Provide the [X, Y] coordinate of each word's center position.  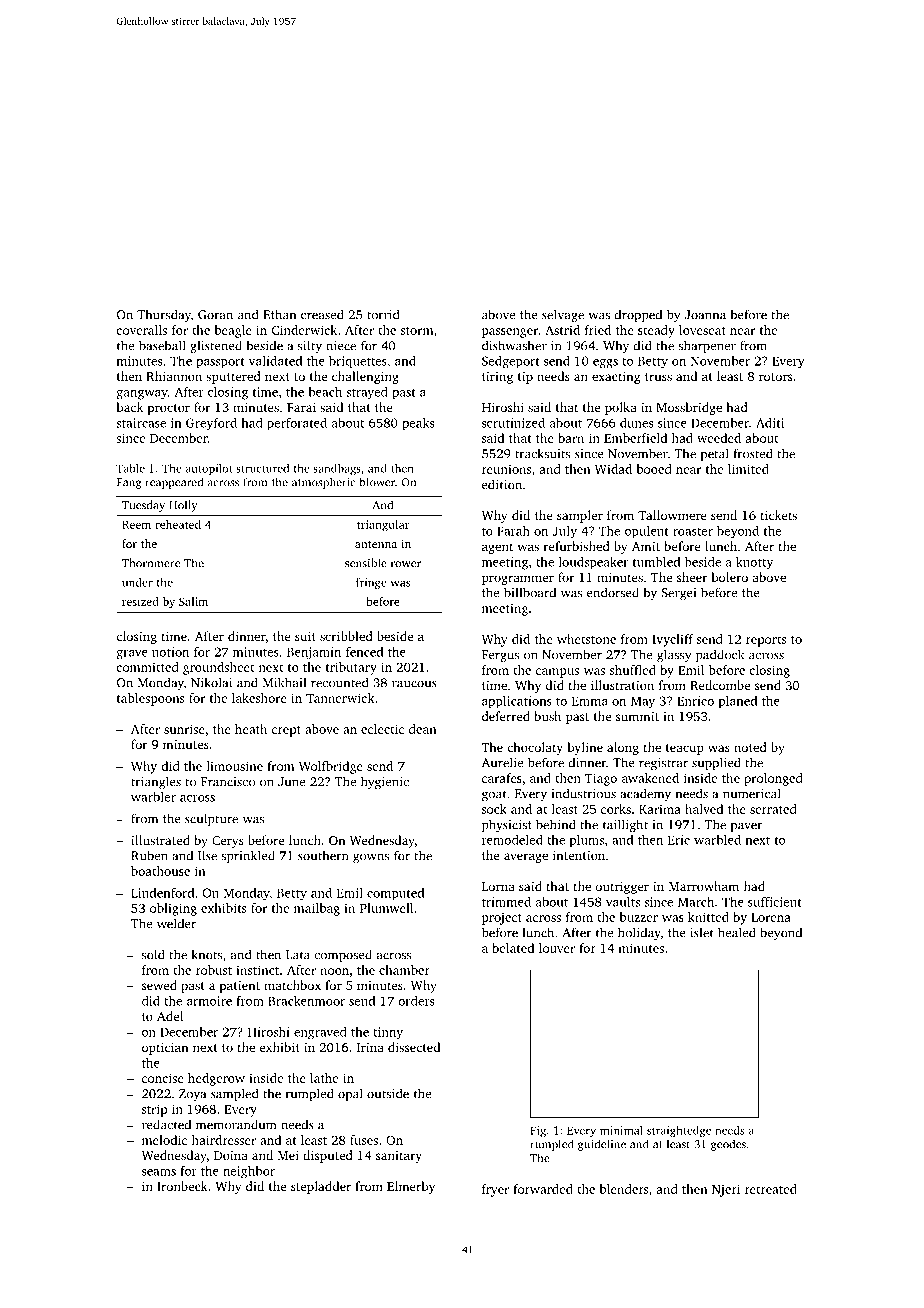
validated [275, 361]
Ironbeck [182, 1186]
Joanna [705, 315]
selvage [563, 315]
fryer [495, 1190]
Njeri [726, 1190]
